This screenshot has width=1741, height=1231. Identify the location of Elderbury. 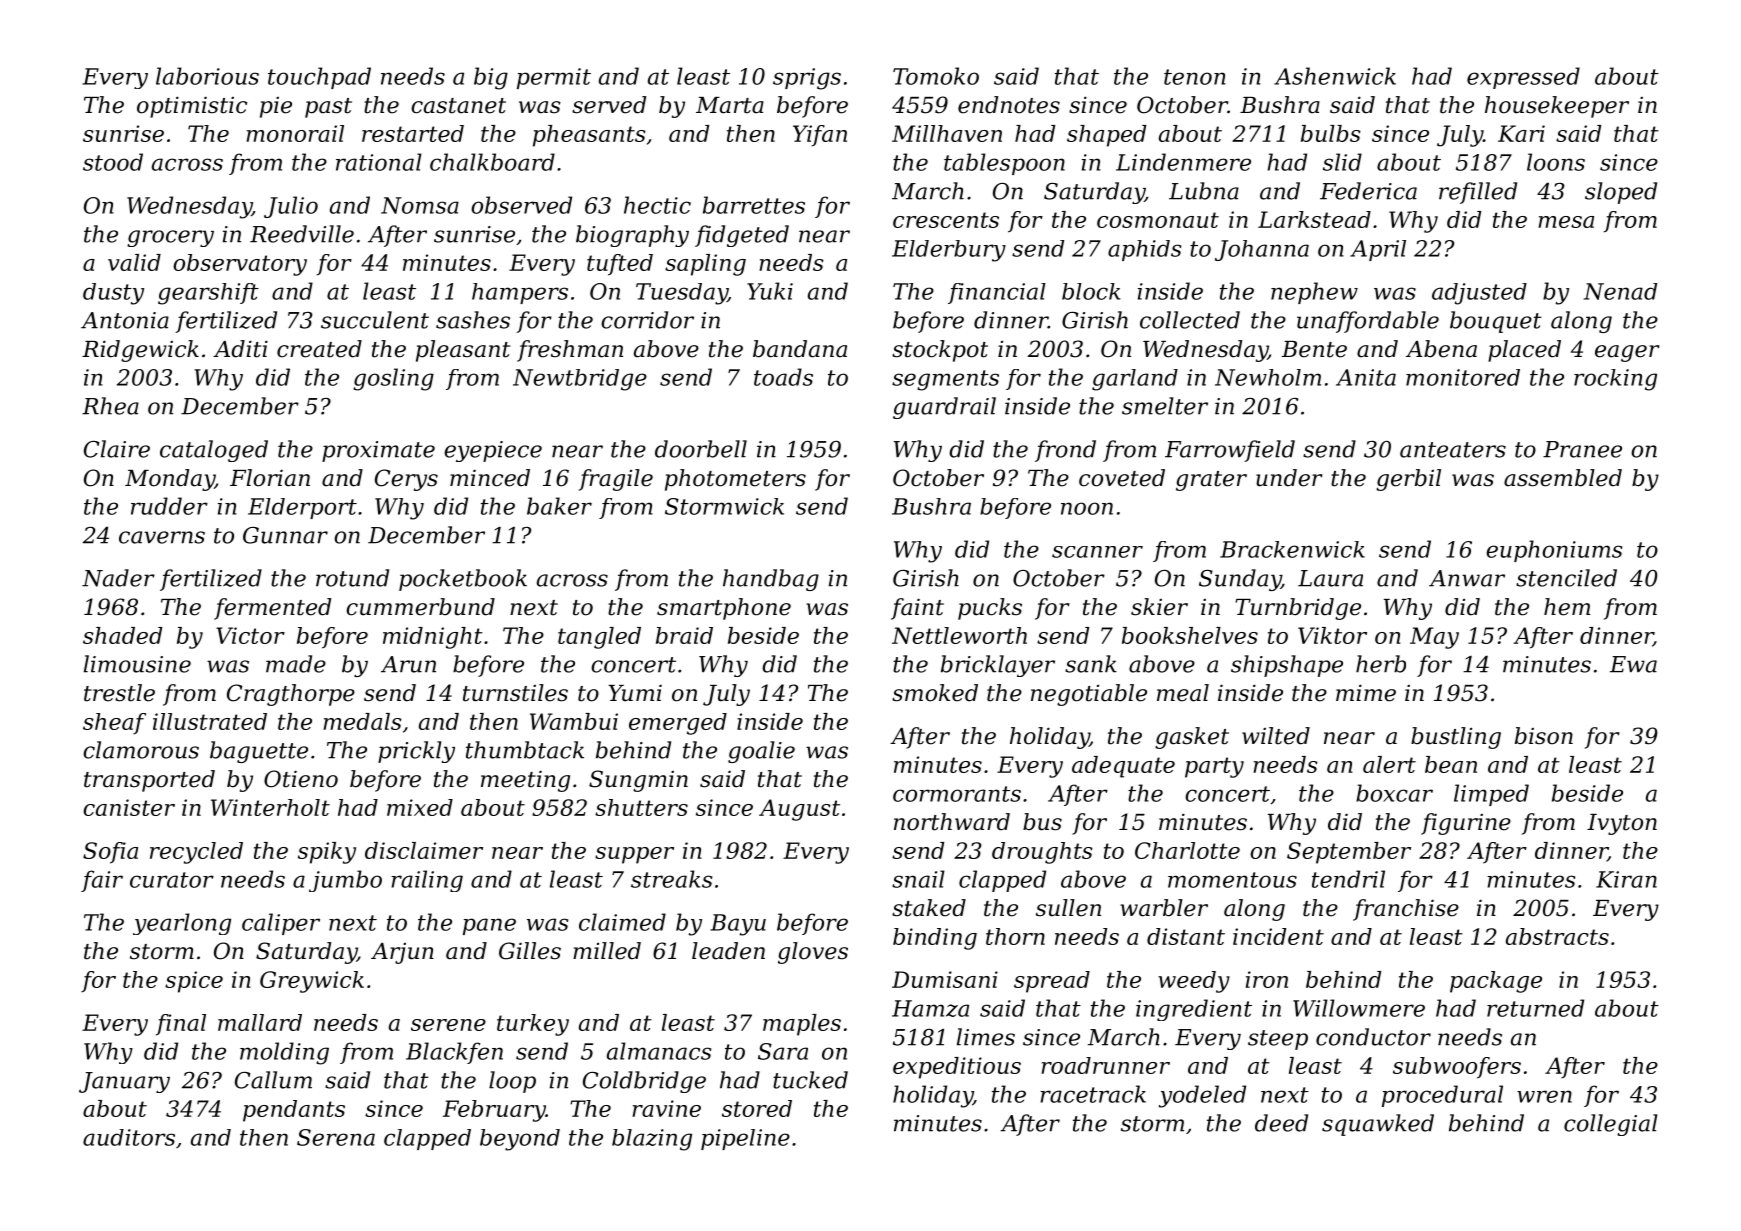
(949, 251).
